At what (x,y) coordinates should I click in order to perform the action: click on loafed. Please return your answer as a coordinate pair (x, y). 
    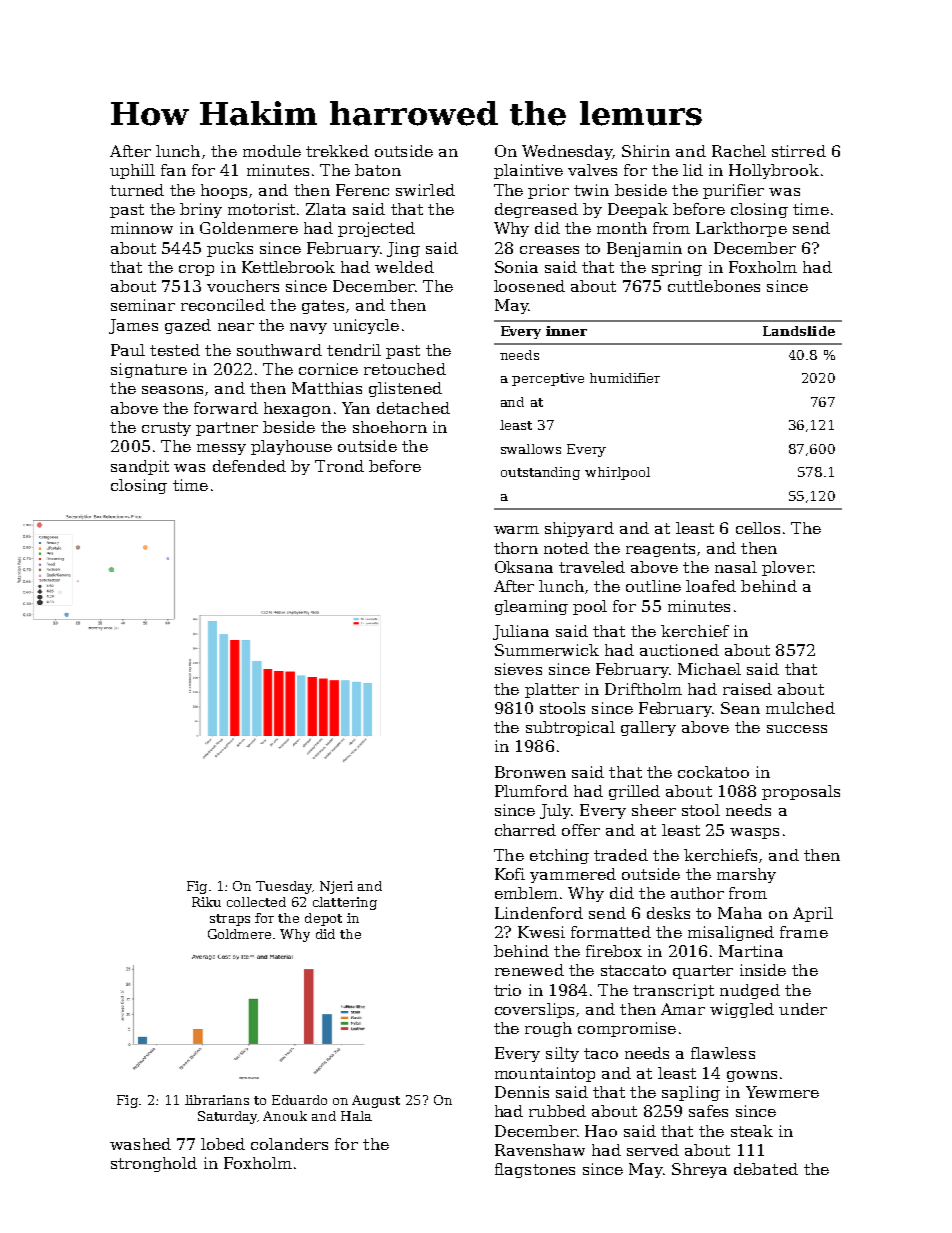
    Looking at the image, I should click on (711, 586).
